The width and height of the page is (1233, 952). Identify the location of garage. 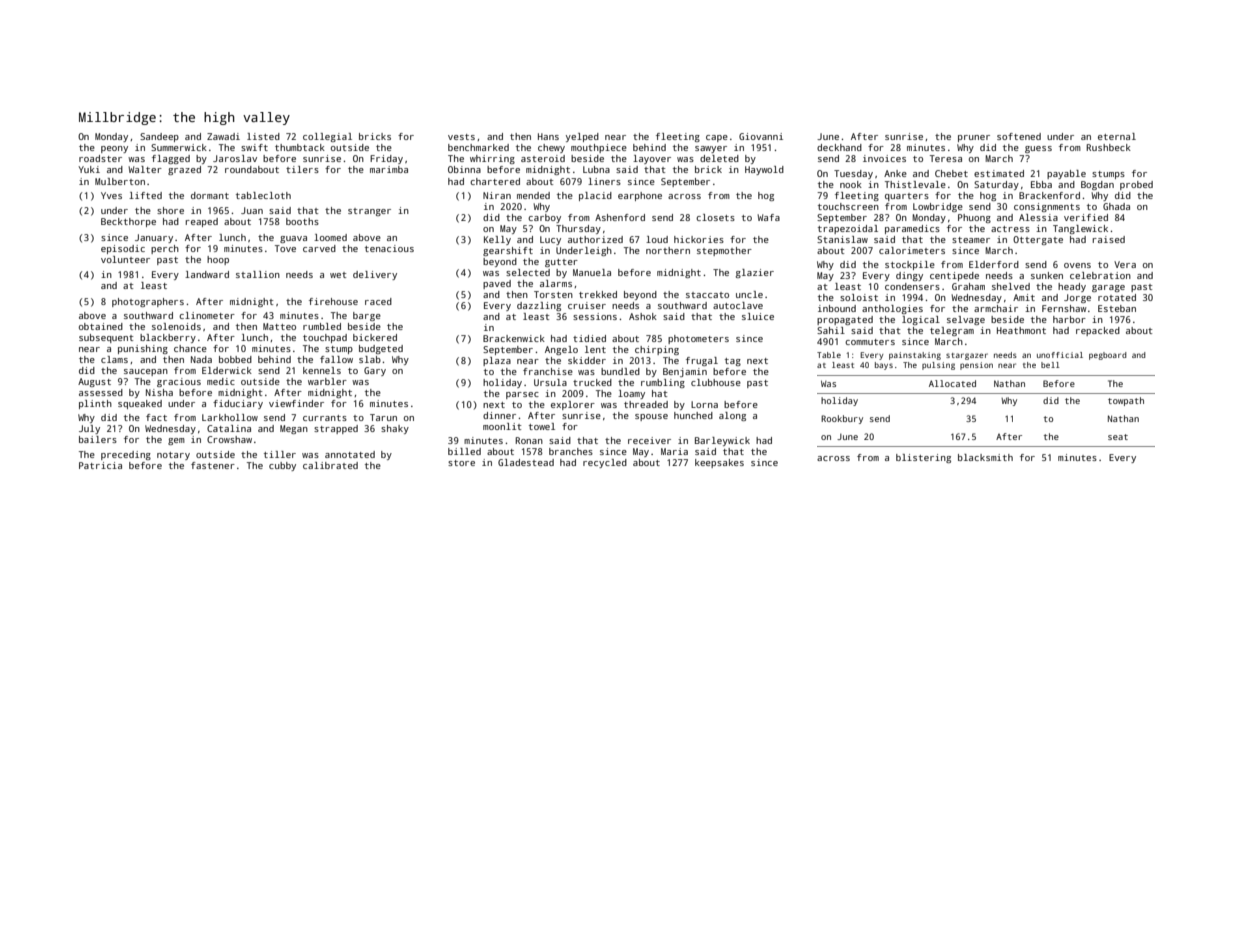
(1108, 288).
